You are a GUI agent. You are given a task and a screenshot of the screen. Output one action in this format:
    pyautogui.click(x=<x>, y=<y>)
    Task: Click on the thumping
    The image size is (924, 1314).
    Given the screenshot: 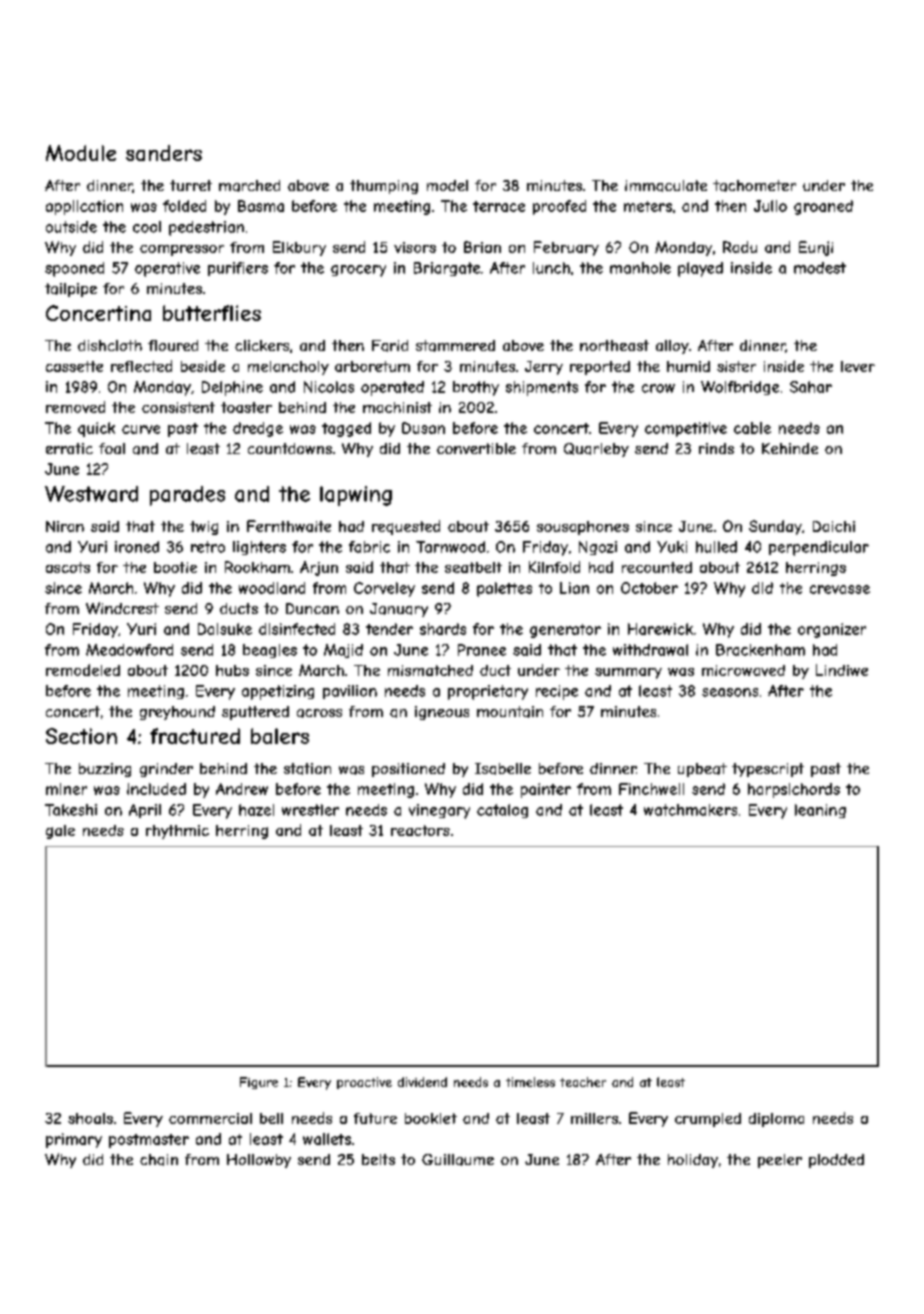 What is the action you would take?
    pyautogui.click(x=384, y=187)
